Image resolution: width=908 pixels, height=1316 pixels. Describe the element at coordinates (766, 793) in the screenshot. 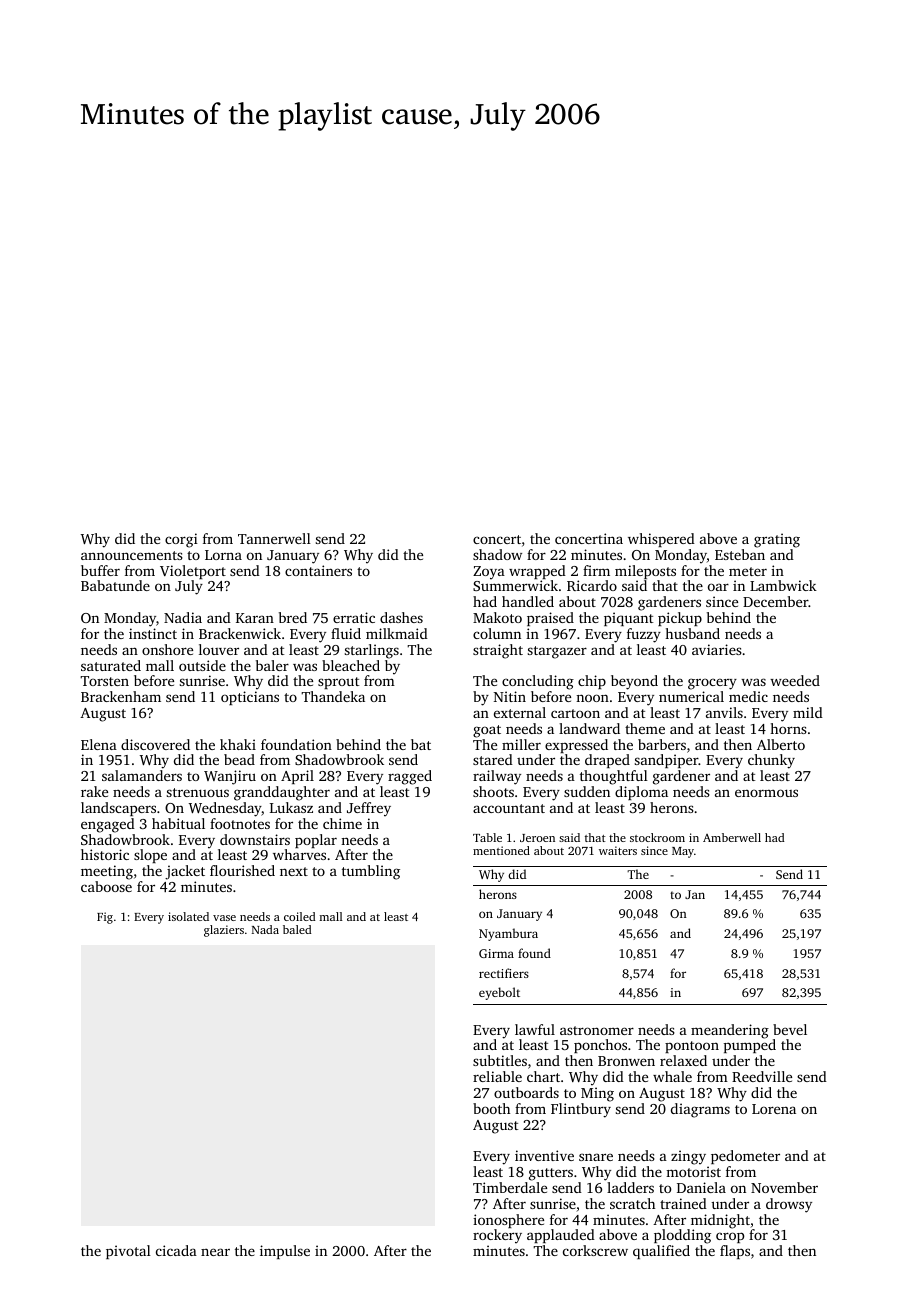

I see `enormous` at that location.
